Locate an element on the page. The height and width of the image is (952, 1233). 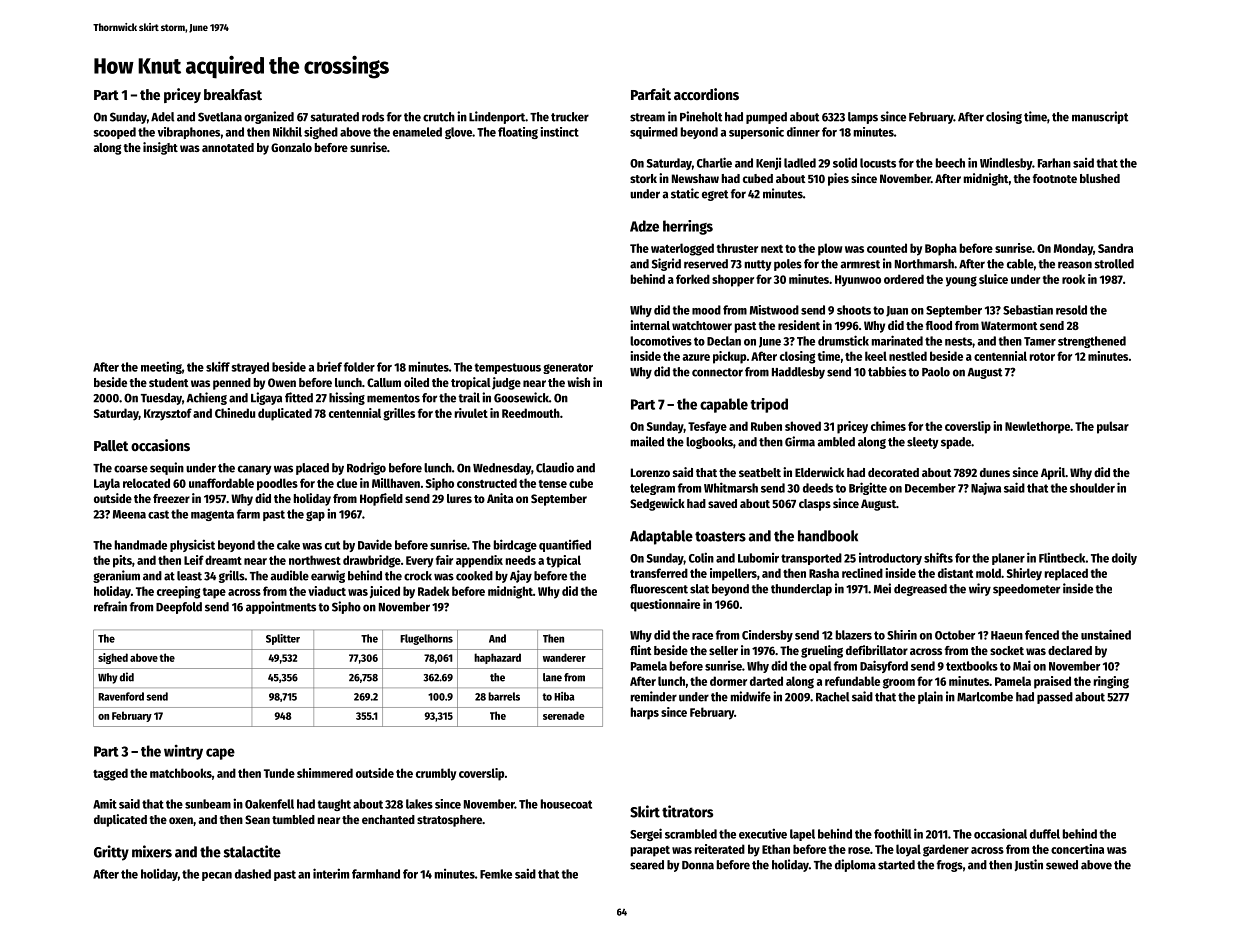
squirmed is located at coordinates (654, 133).
